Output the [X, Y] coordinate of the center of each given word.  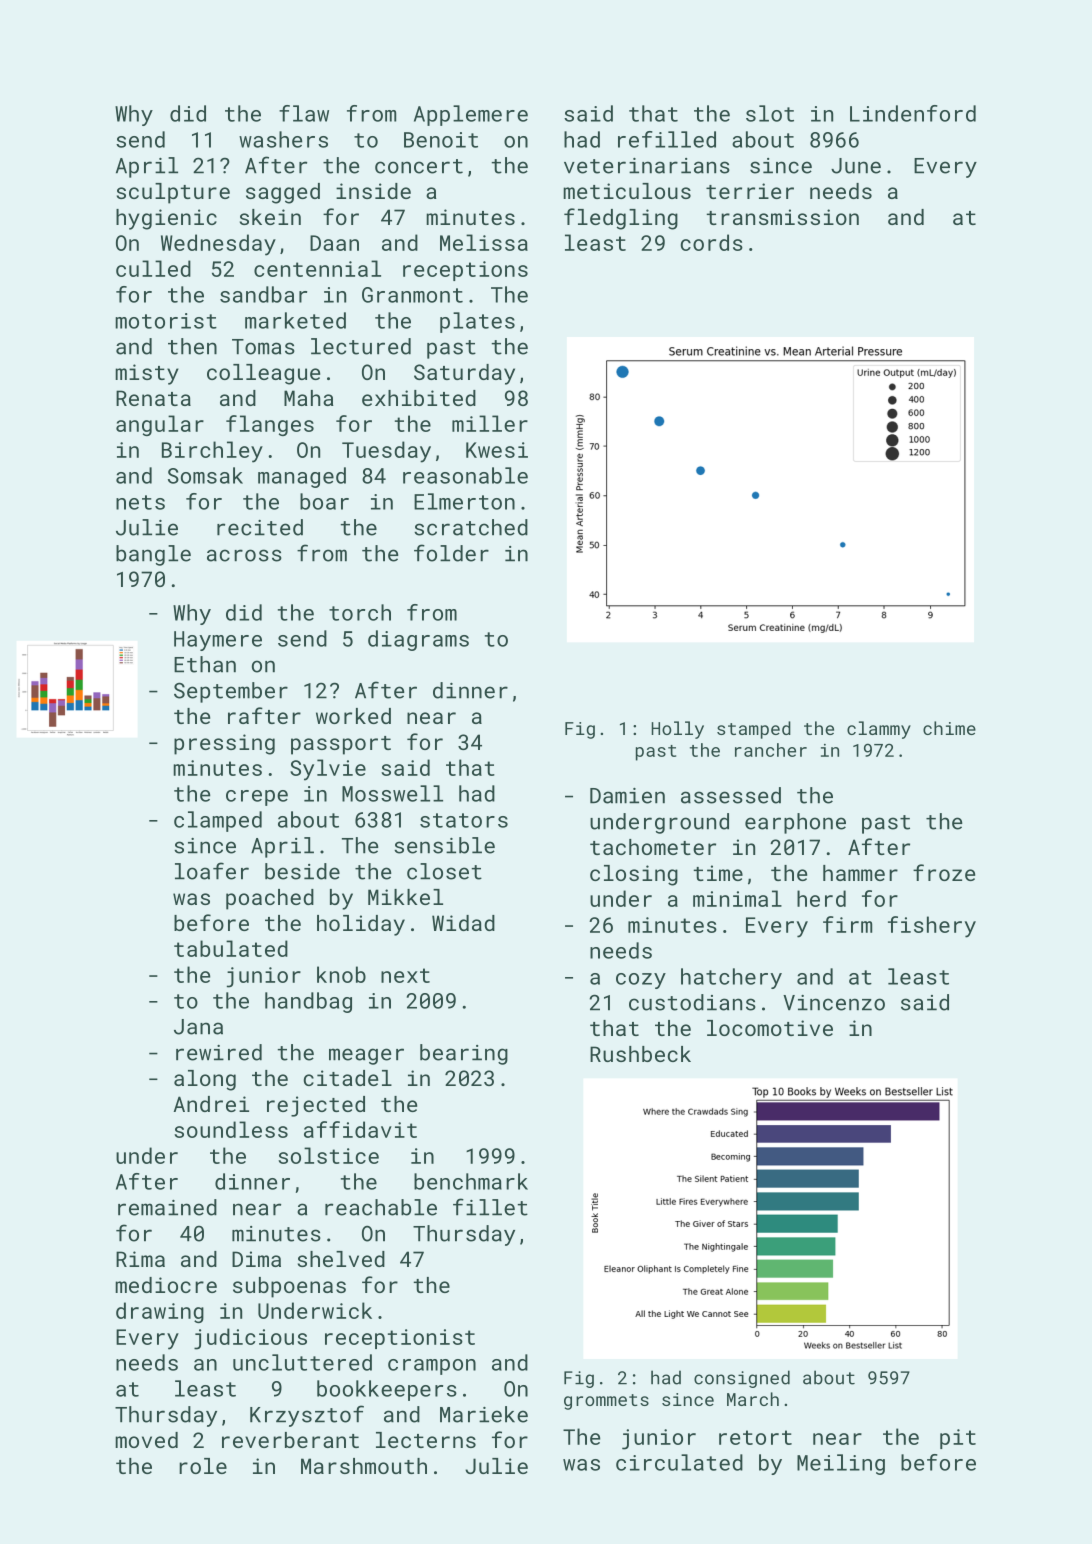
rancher [771, 750]
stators [464, 820]
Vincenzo [834, 1003]
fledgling [621, 219]
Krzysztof [307, 1416]
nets [140, 502]
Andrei [211, 1104]
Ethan [205, 664]
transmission [783, 217]
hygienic [166, 219]
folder [451, 553]
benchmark [471, 1181]
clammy [879, 730]
